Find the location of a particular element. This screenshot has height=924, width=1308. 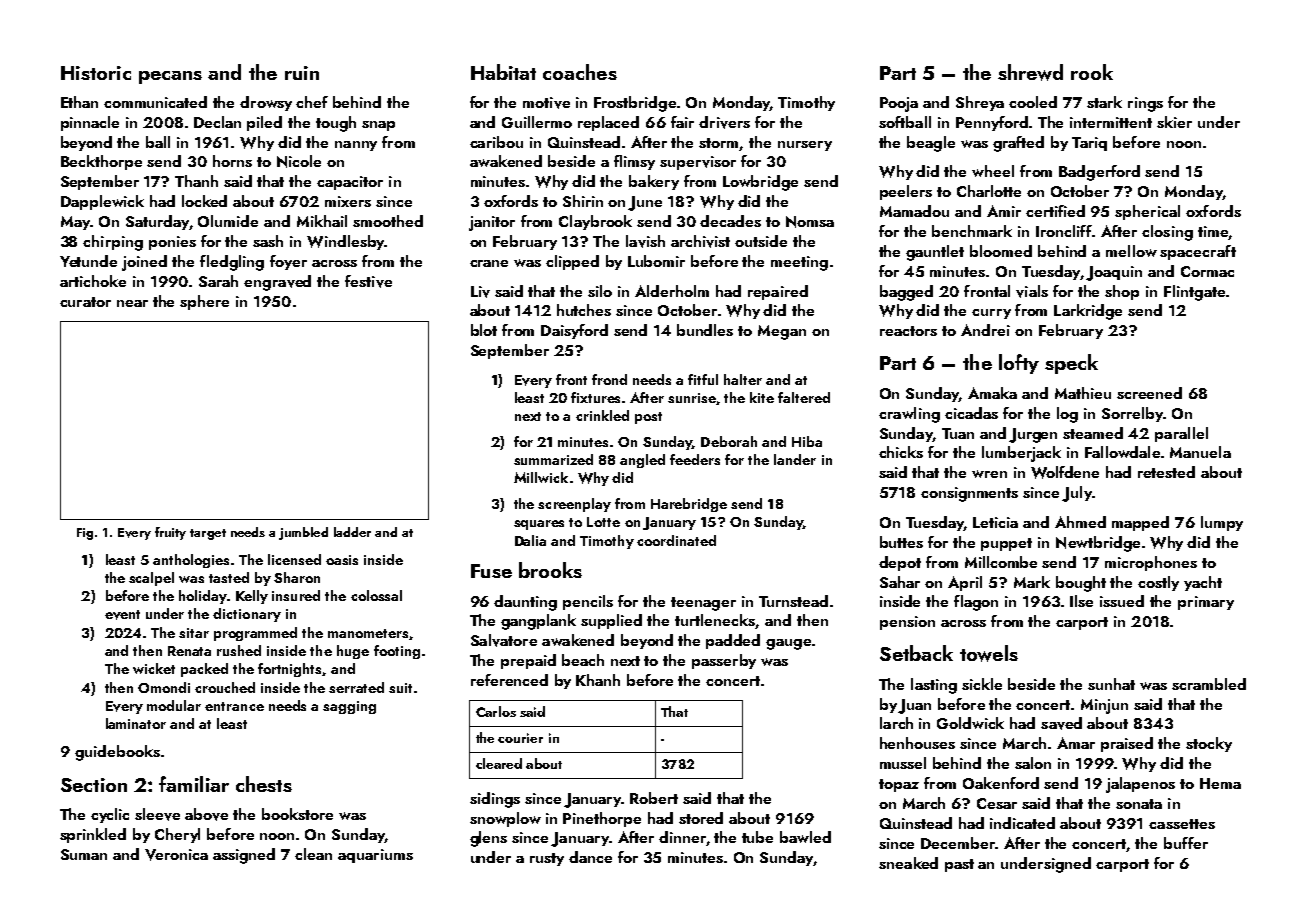

Fuse is located at coordinates (491, 571).
